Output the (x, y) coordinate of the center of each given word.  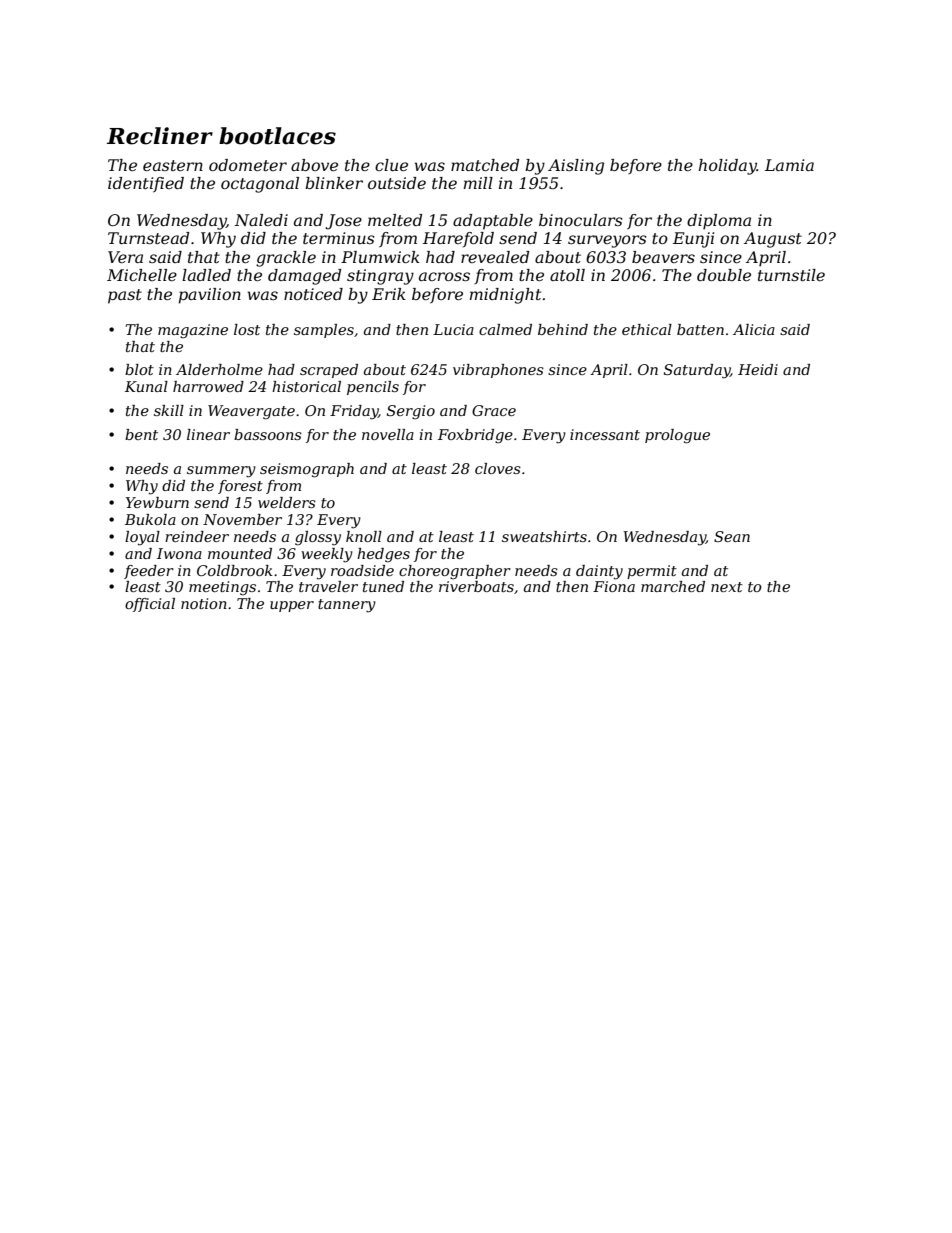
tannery (347, 606)
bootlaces (277, 136)
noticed (313, 294)
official (150, 605)
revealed (495, 257)
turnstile (791, 275)
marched (673, 586)
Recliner (160, 136)
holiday (728, 167)
